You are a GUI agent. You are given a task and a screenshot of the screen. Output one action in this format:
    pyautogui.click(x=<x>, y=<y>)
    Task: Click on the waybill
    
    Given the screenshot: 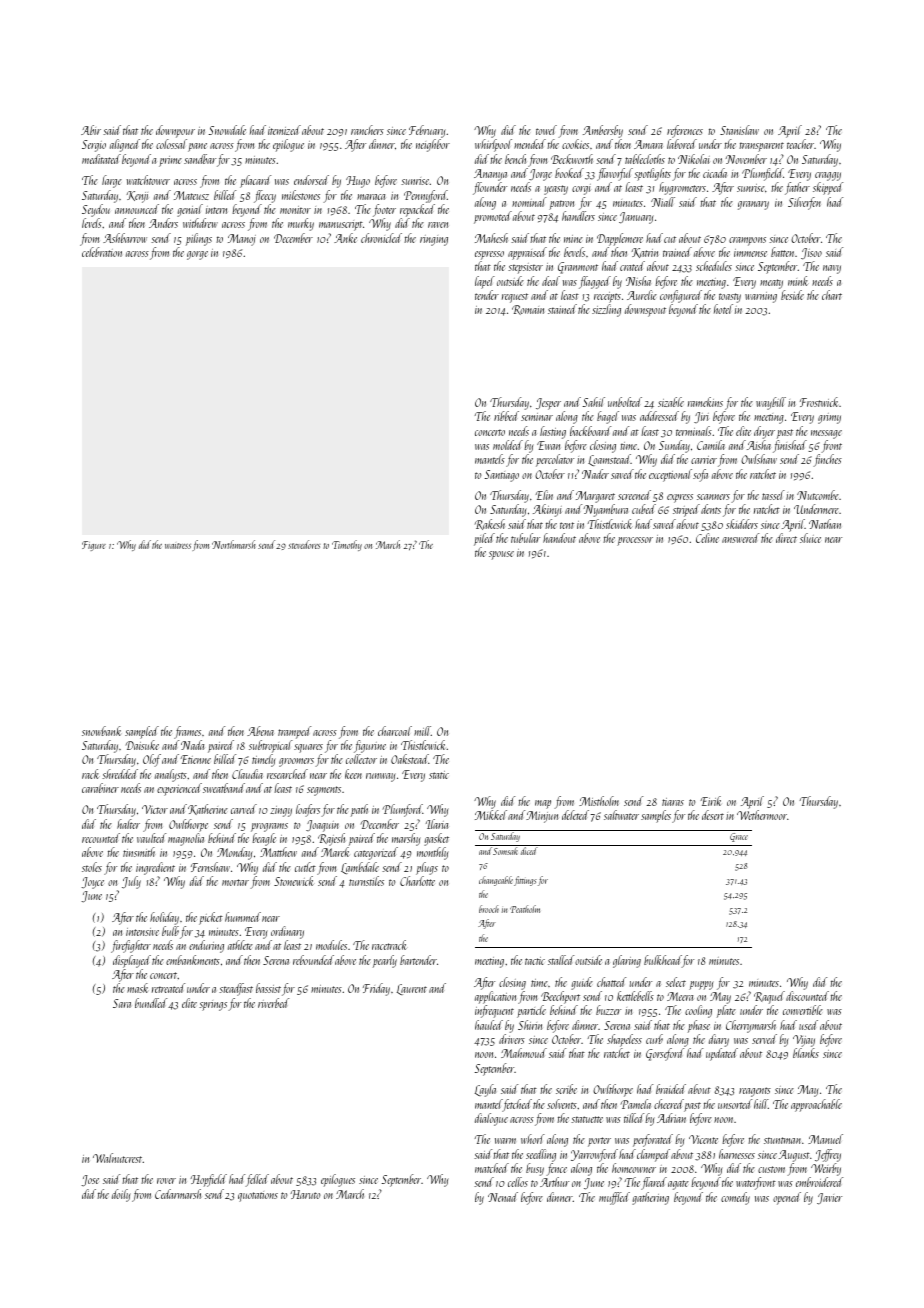 What is the action you would take?
    pyautogui.click(x=771, y=403)
